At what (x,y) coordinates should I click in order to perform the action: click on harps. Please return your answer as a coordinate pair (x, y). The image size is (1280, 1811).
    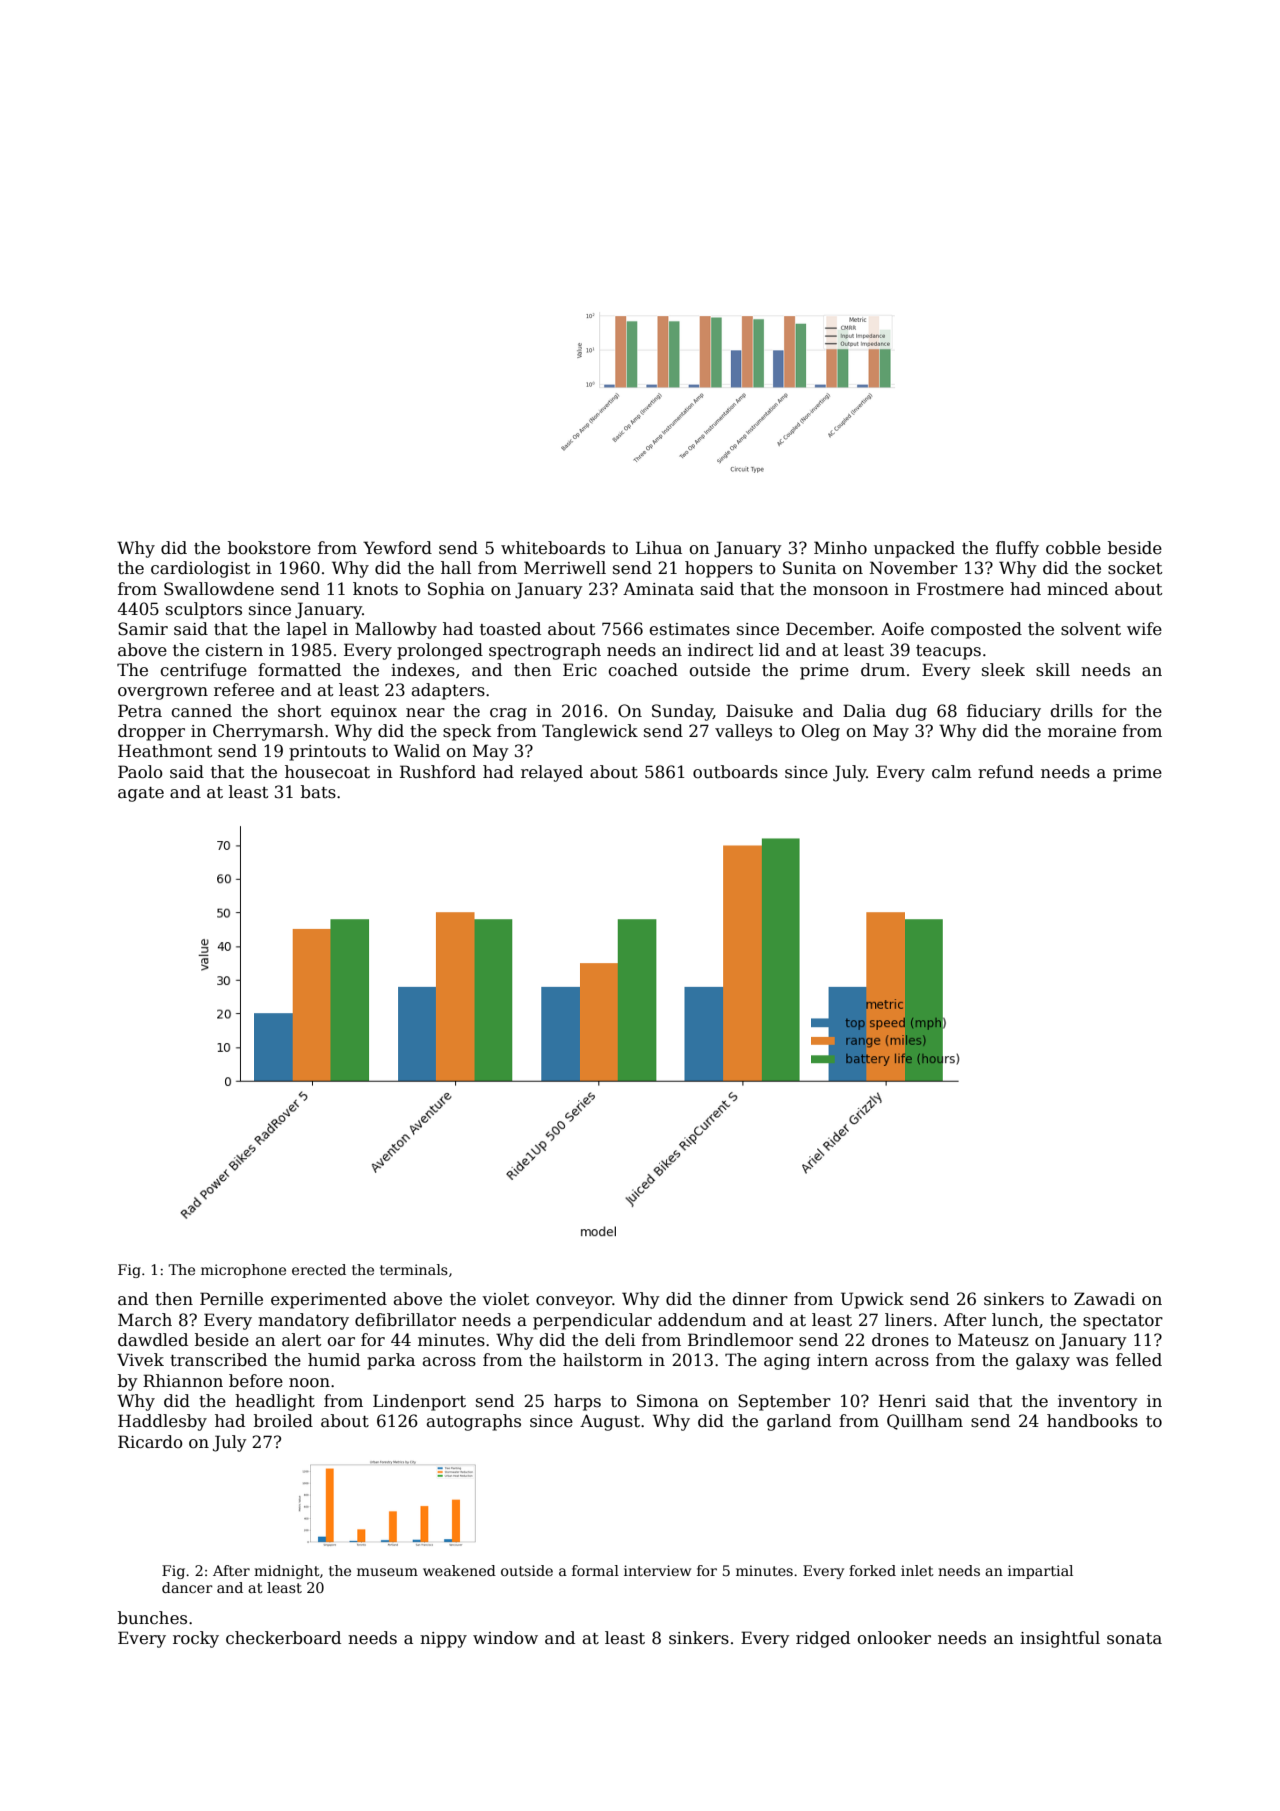
    Looking at the image, I should click on (577, 1402).
